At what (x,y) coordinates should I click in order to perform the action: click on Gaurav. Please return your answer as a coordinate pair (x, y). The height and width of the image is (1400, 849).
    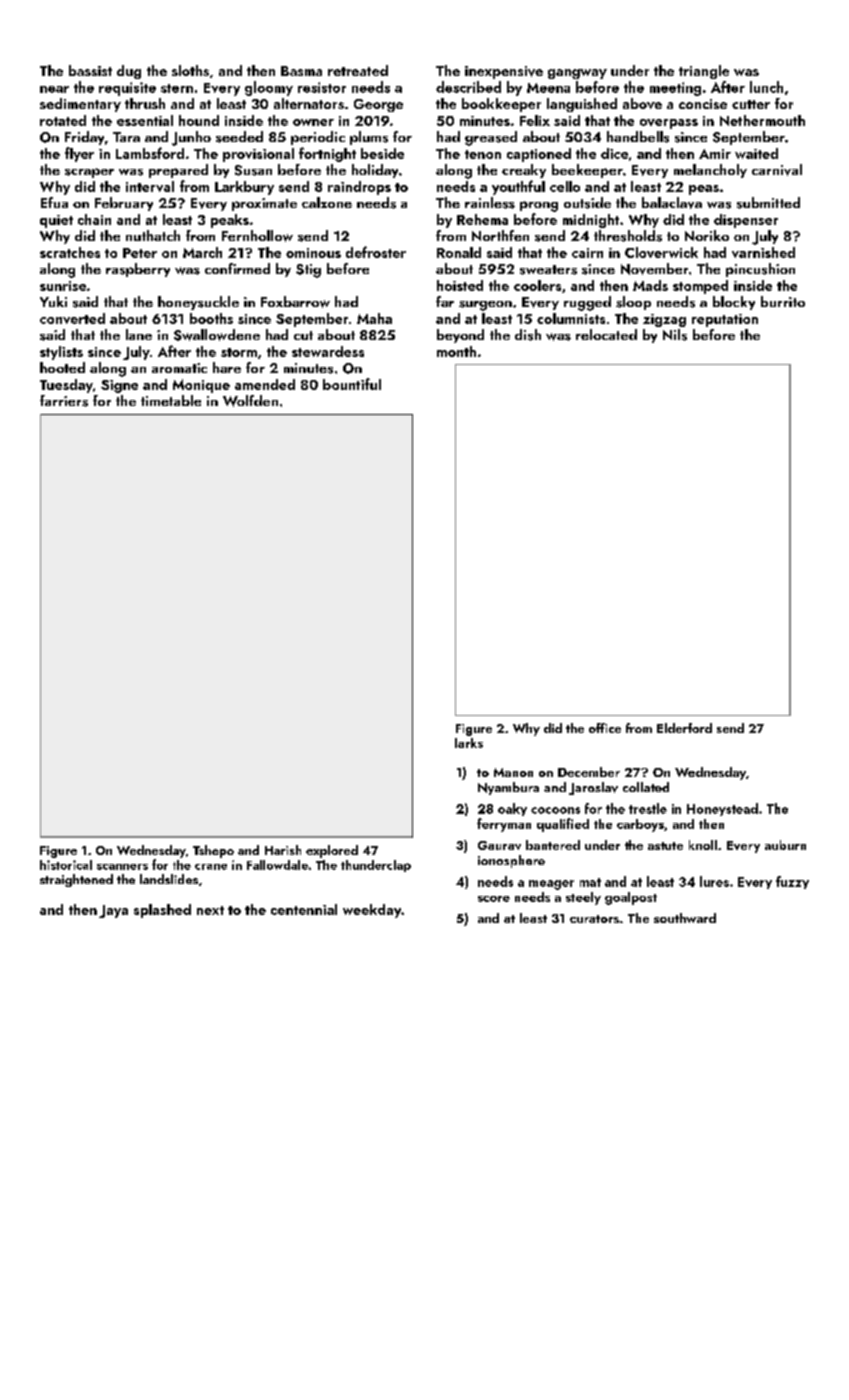
    Looking at the image, I should click on (499, 845).
